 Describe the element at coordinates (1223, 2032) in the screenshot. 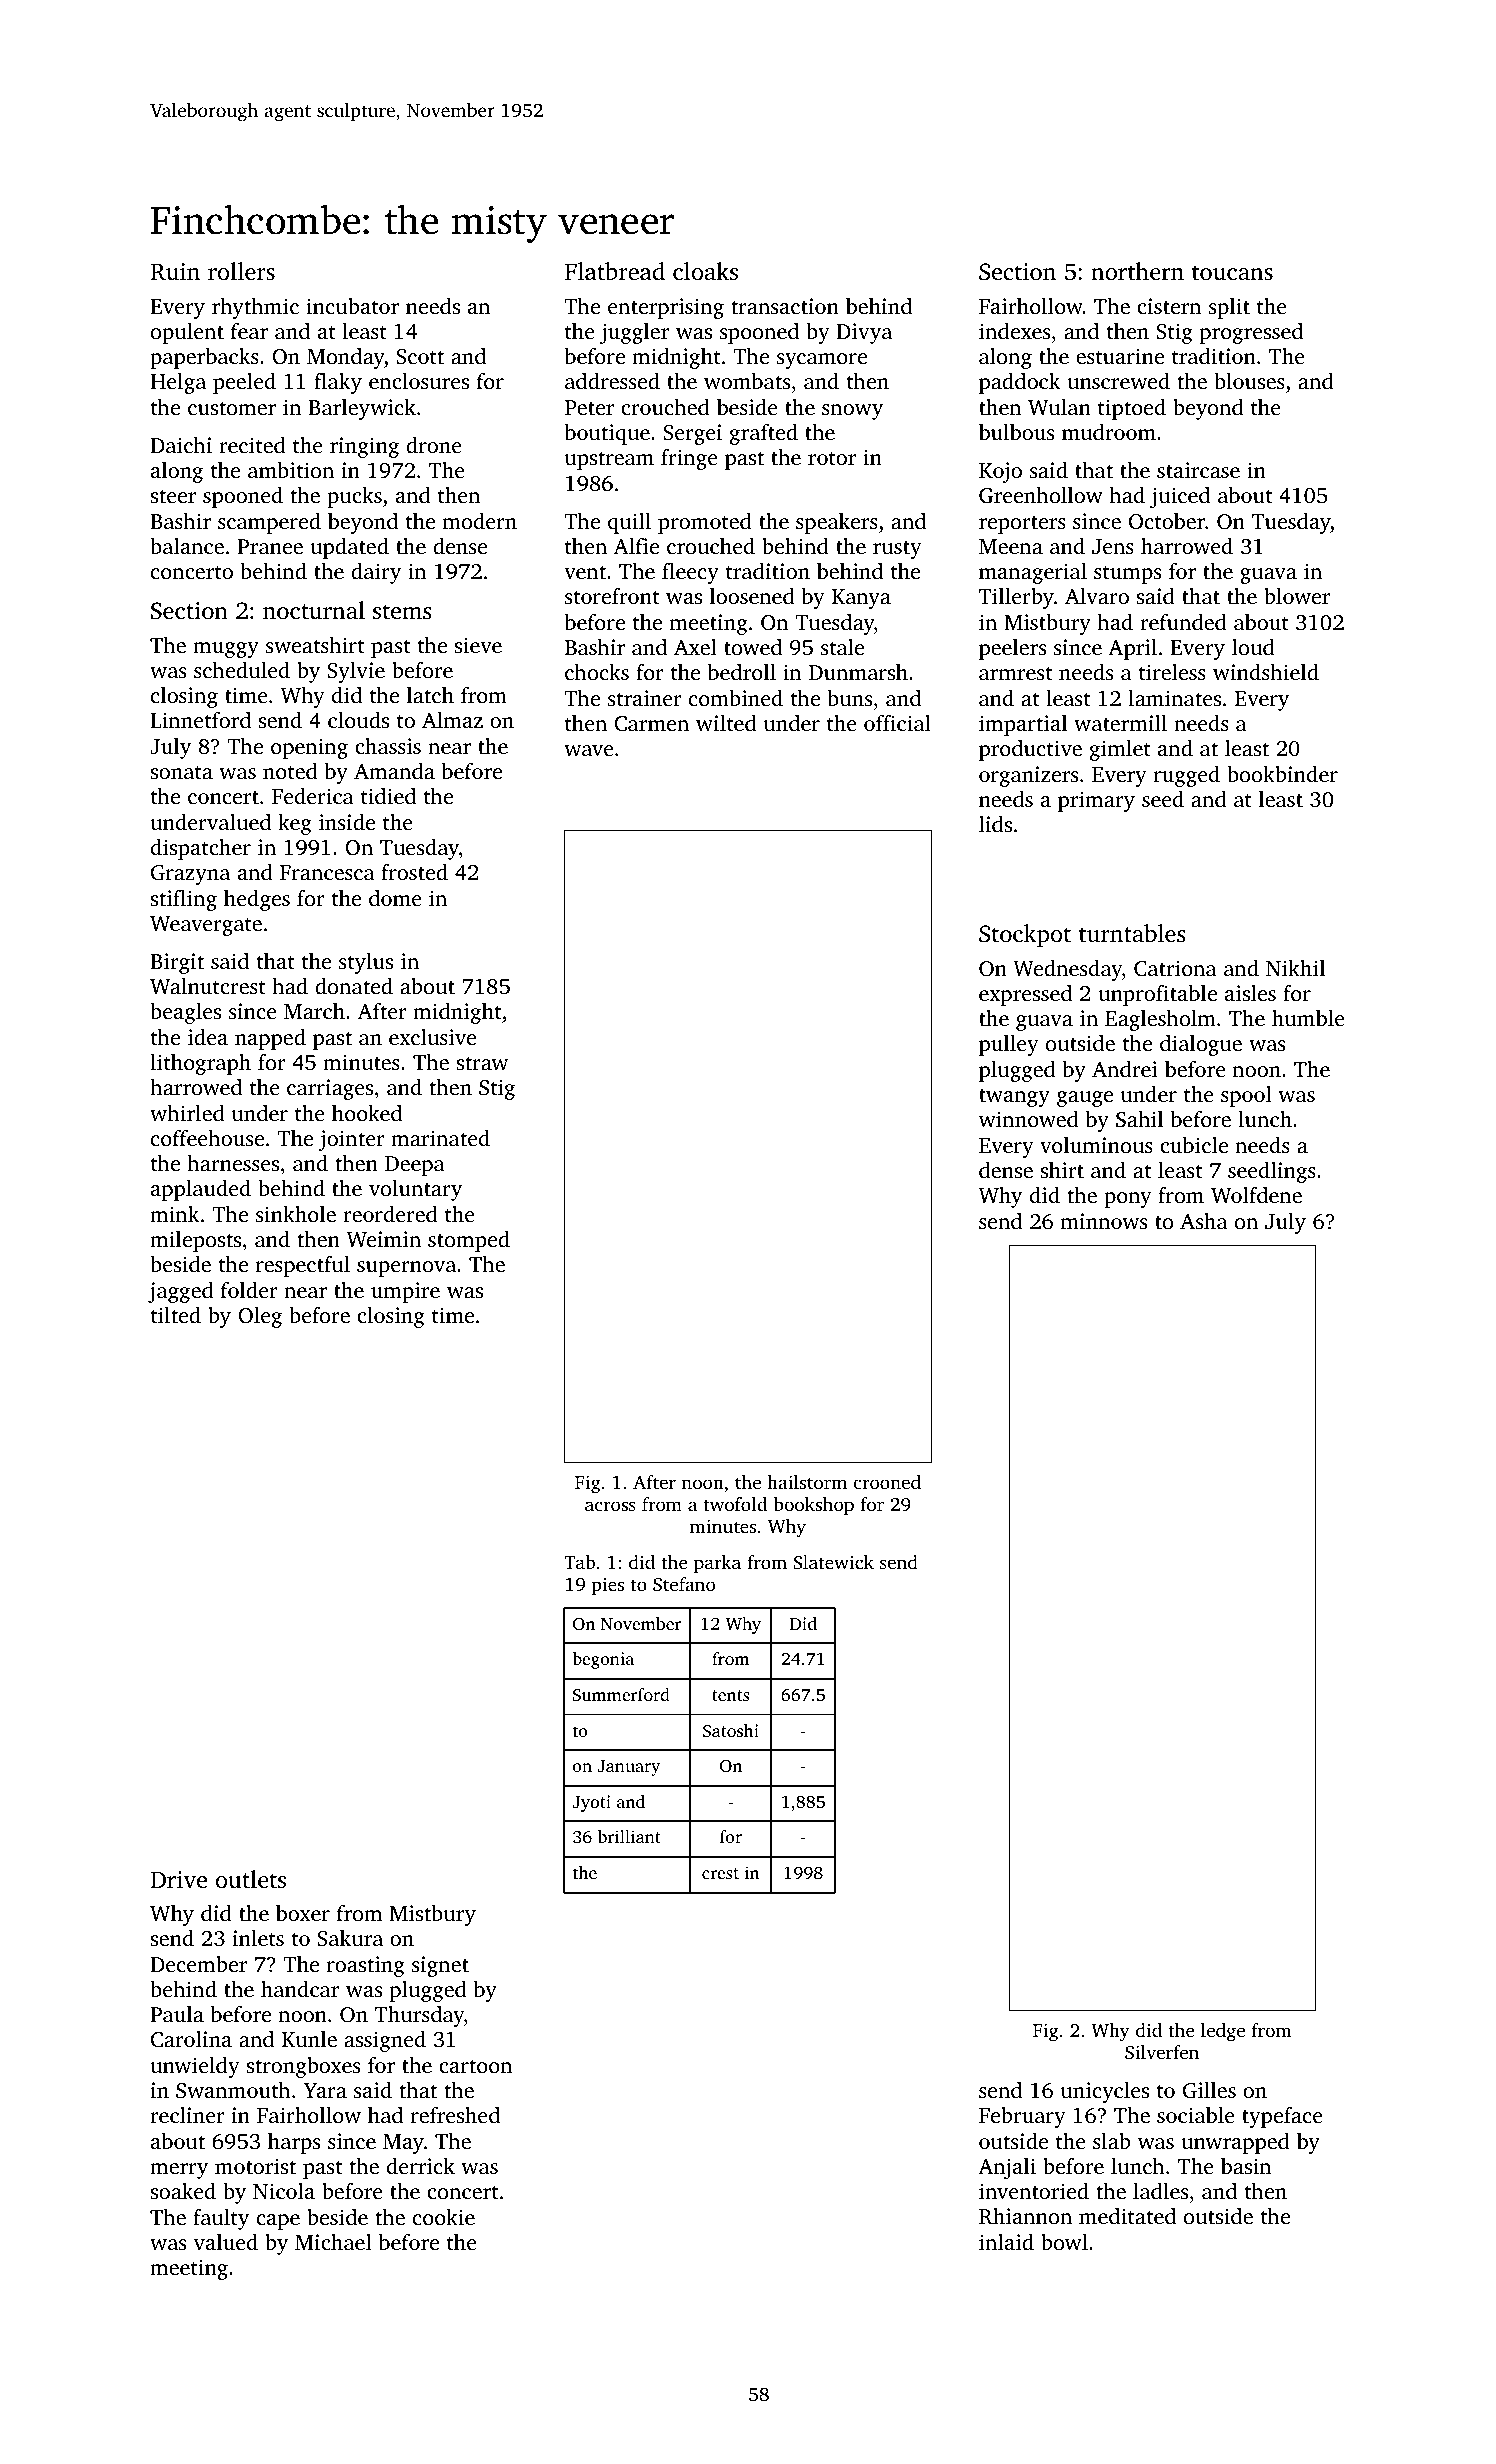

I see `ledge` at that location.
